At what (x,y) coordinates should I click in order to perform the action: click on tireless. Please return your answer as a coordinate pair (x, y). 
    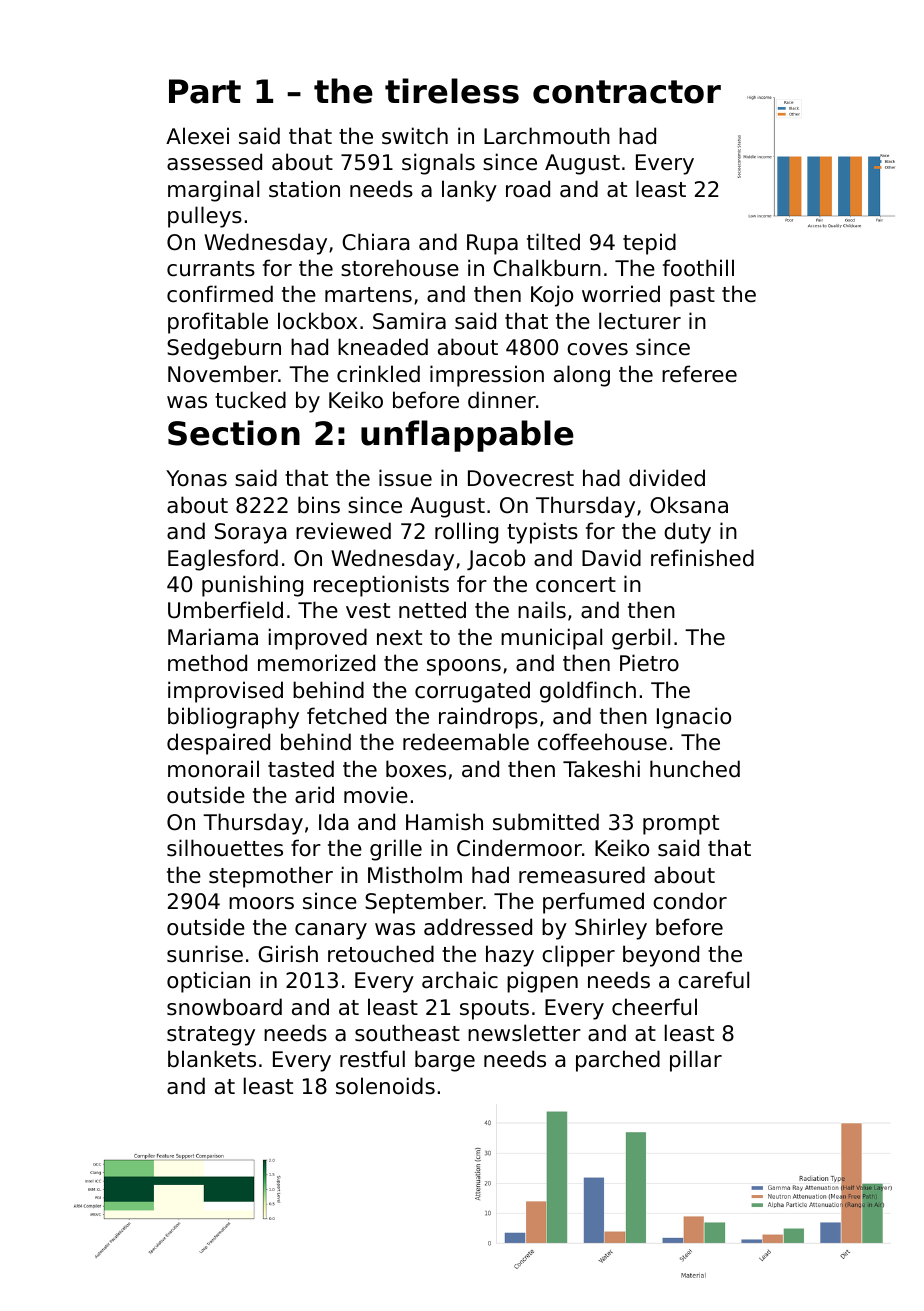
    Looking at the image, I should click on (452, 91).
